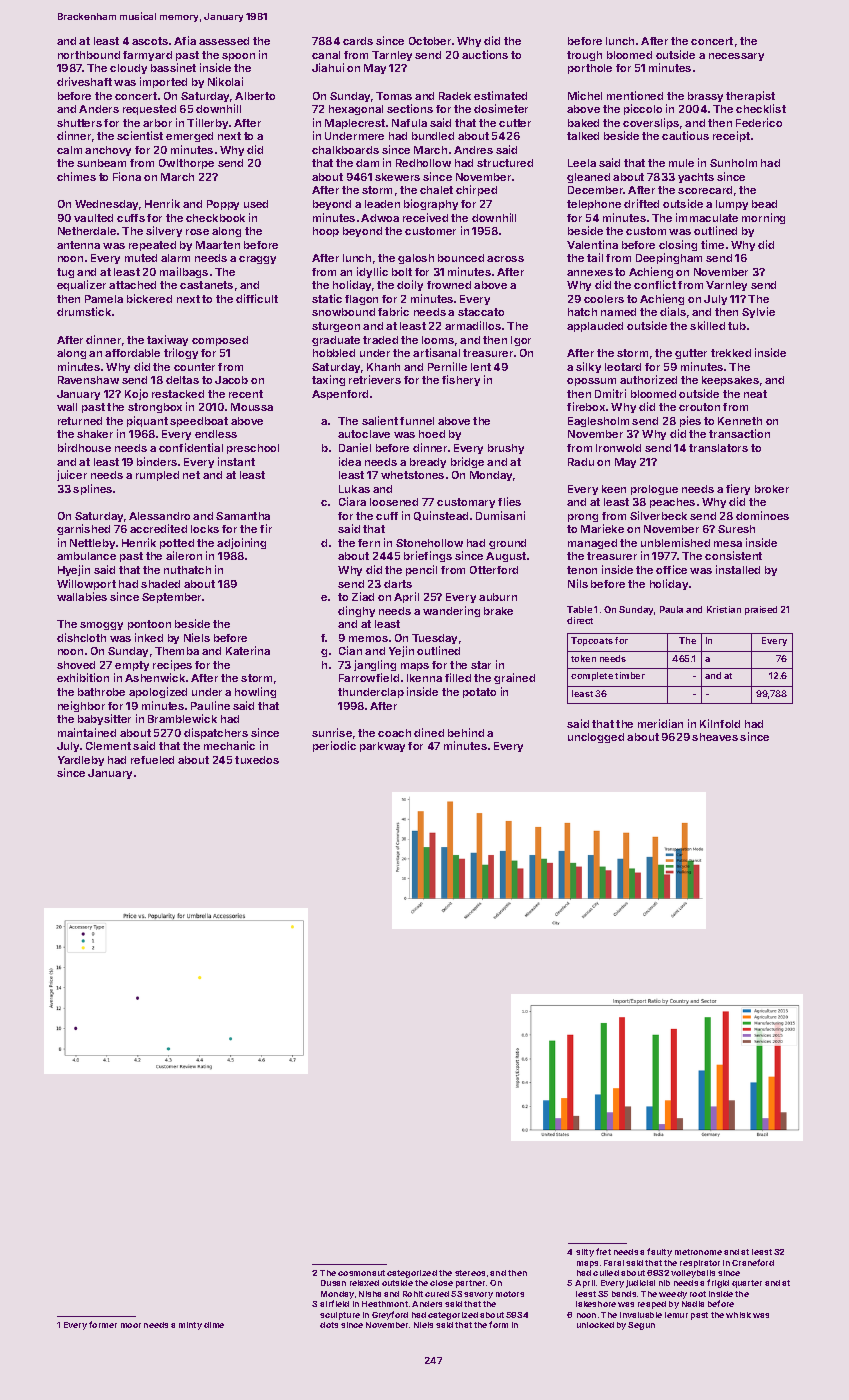 This document has width=849, height=1400. Describe the element at coordinates (167, 340) in the document. I see `taxiway` at that location.
